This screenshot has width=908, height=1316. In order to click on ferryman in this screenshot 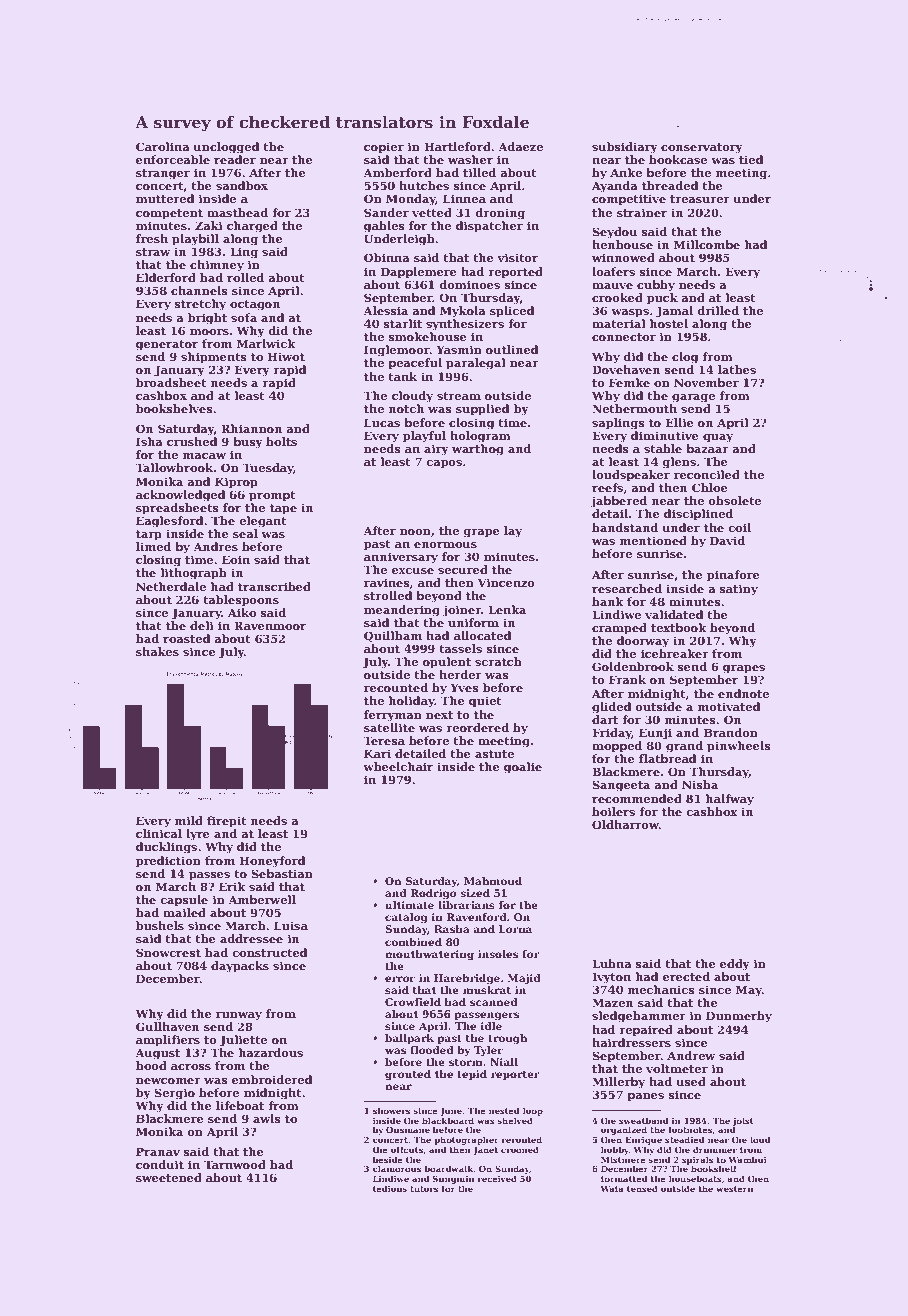, I will do `click(393, 716)`.
